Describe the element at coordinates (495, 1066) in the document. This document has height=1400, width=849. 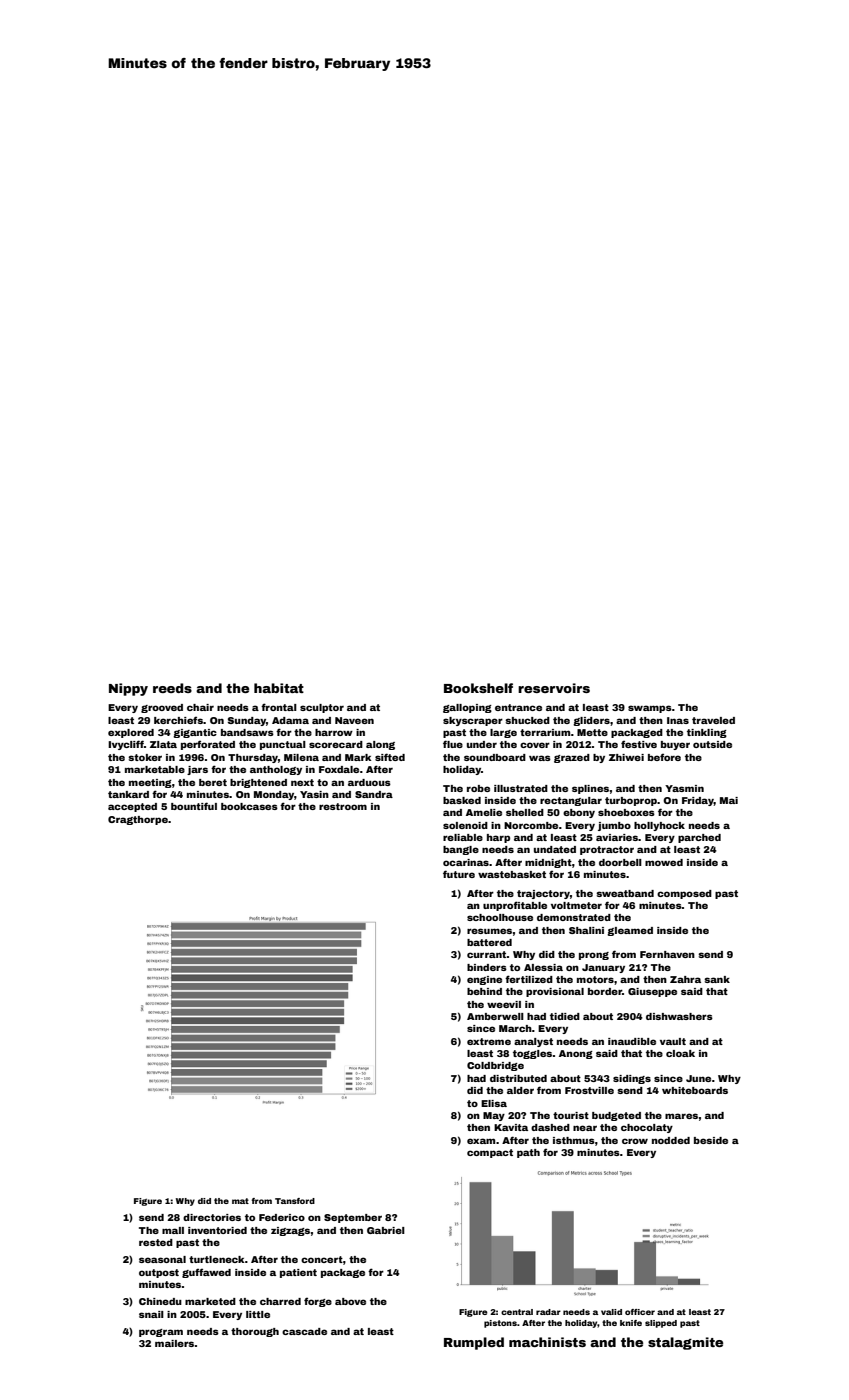
I see `Coldbridge` at that location.
